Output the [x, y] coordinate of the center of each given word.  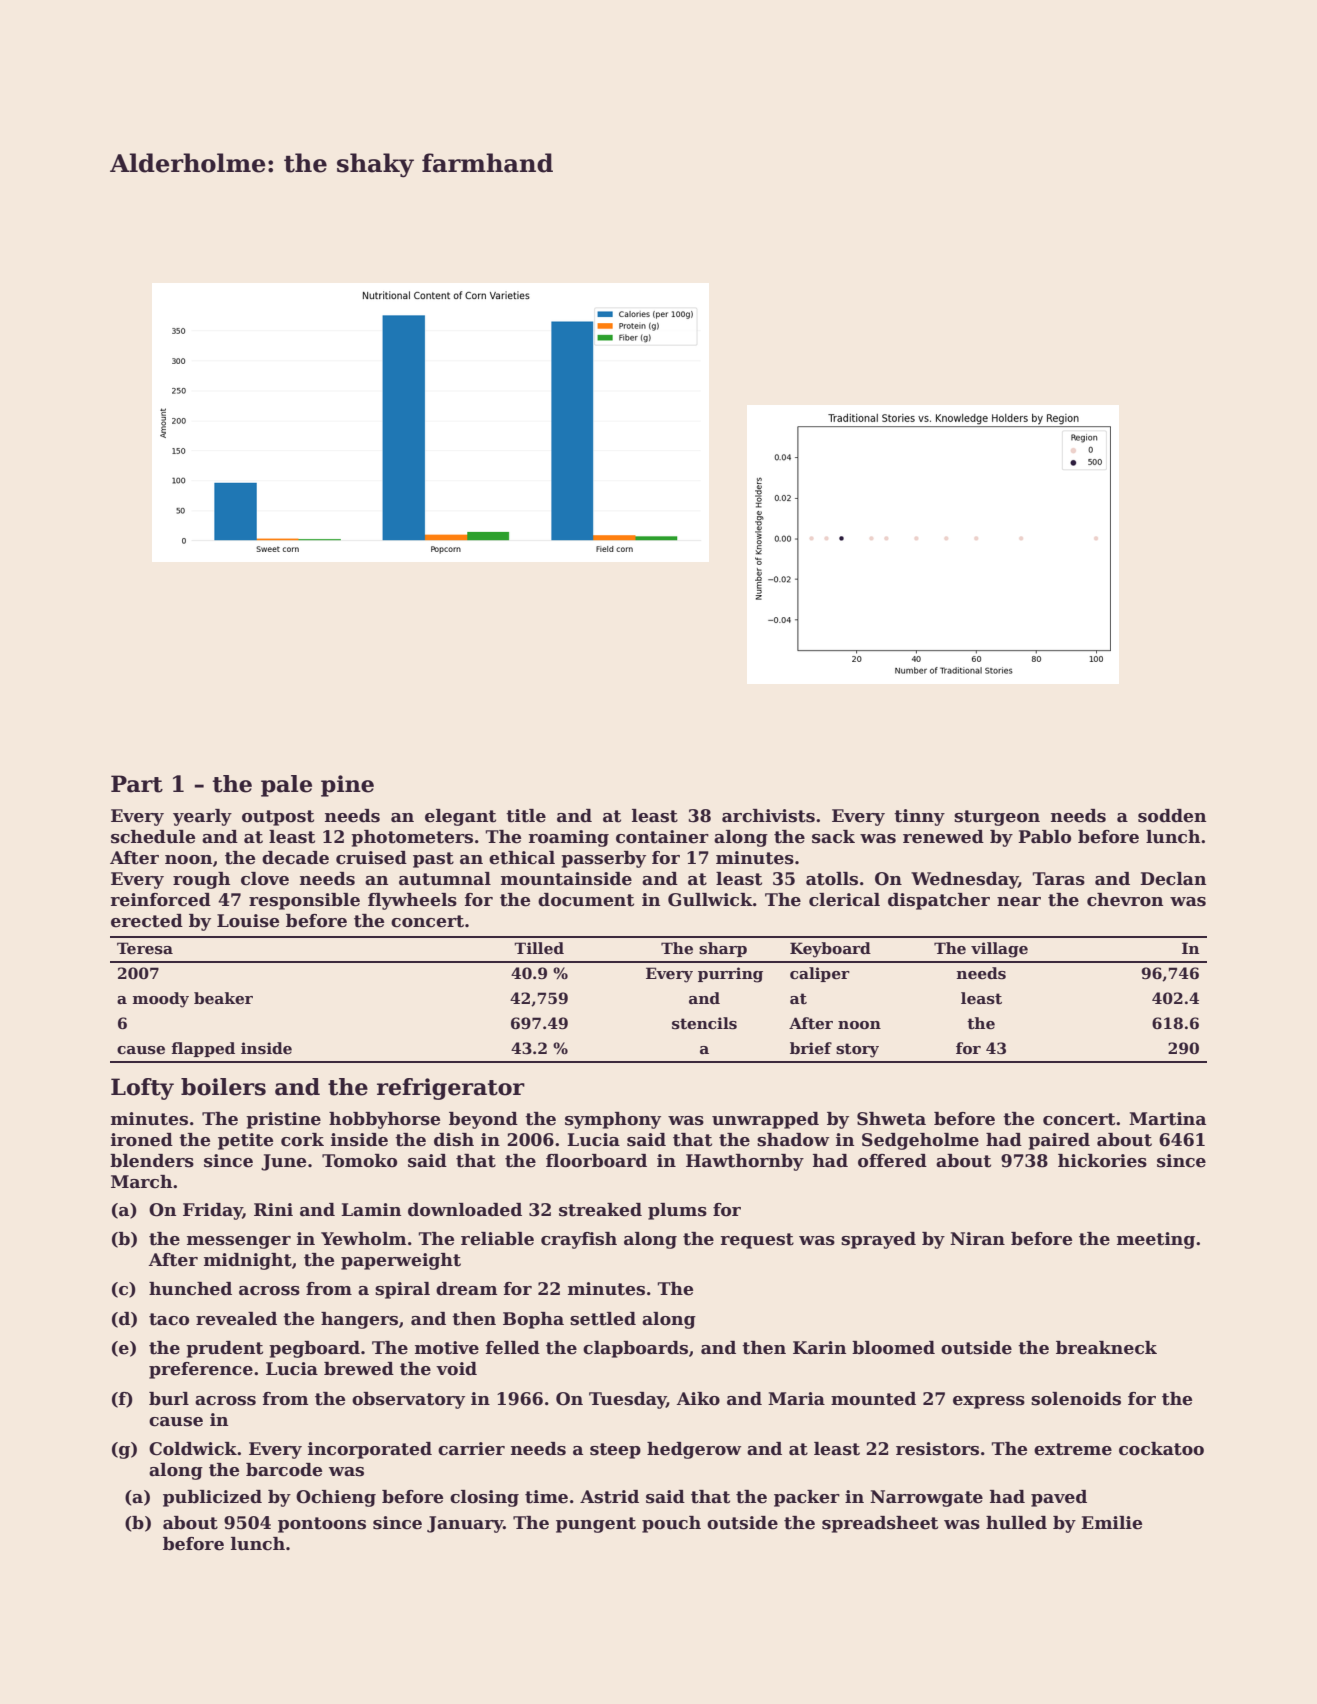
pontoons [322, 1525]
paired [1059, 1141]
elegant [460, 817]
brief [811, 1048]
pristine [283, 1120]
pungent [596, 1525]
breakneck [1106, 1348]
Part [137, 784]
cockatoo [1161, 1449]
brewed [359, 1369]
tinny [919, 817]
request [757, 1241]
